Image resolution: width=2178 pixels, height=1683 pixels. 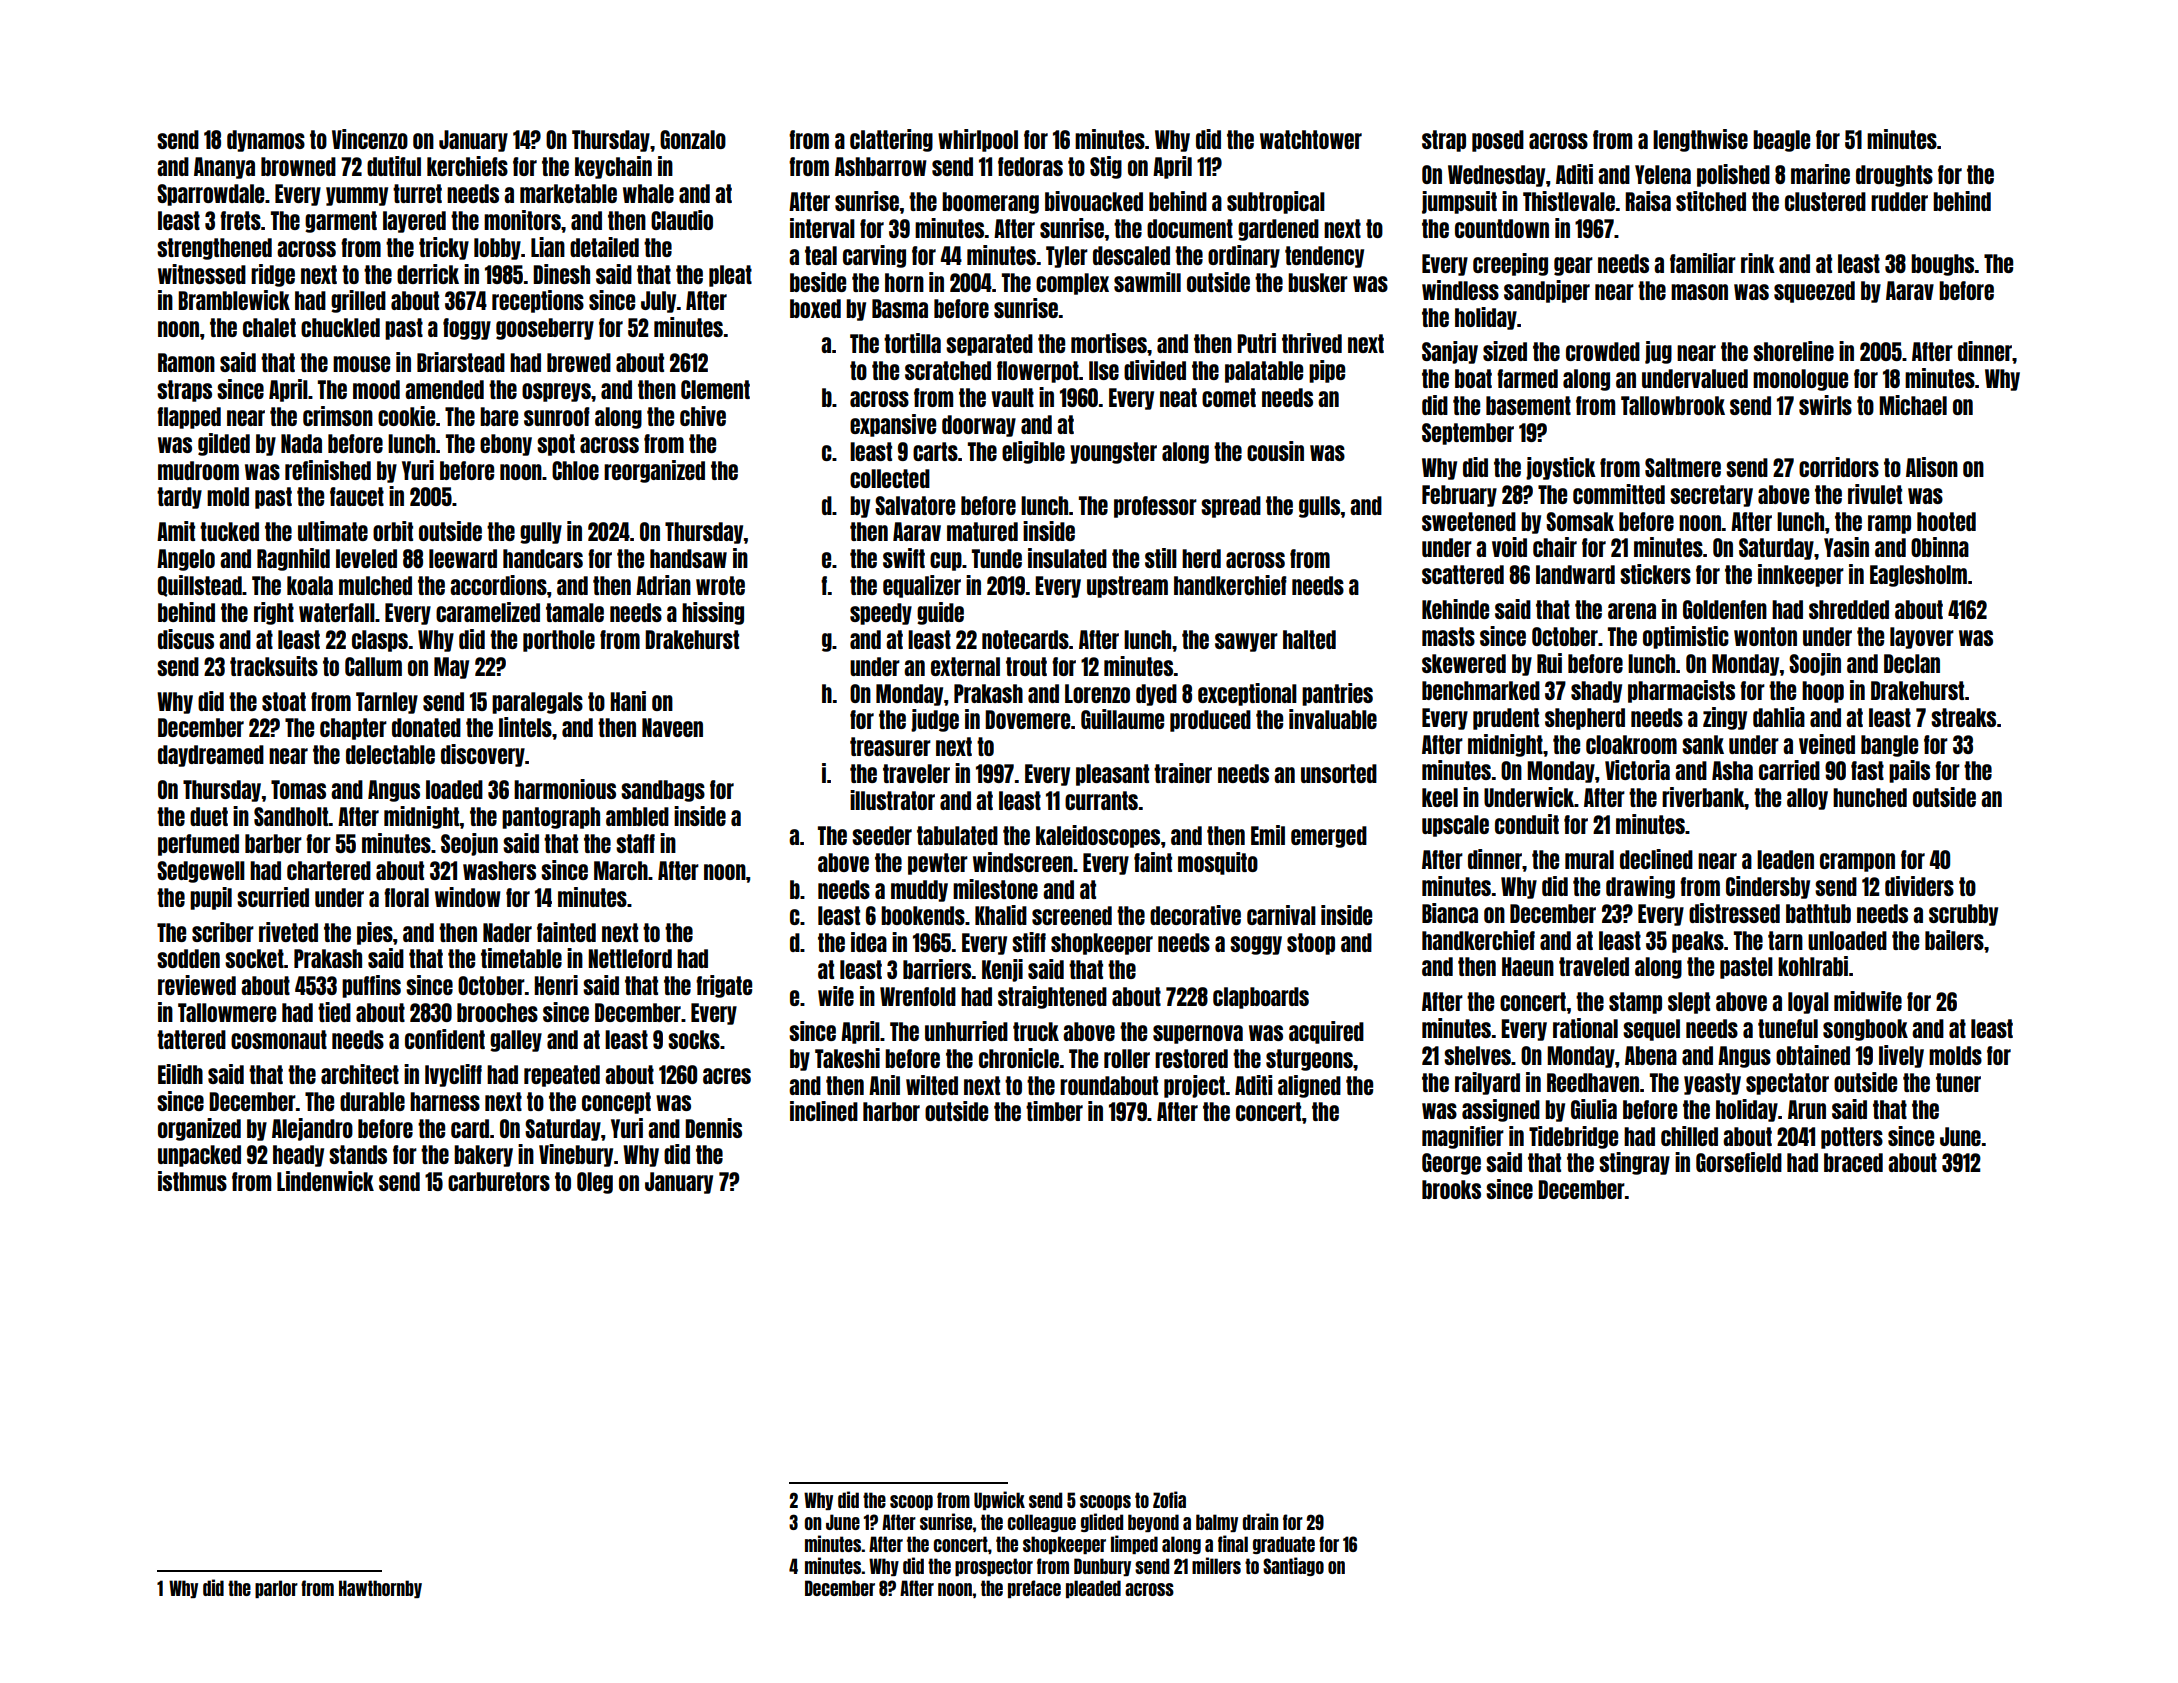 I want to click on leaden, so click(x=1785, y=859).
